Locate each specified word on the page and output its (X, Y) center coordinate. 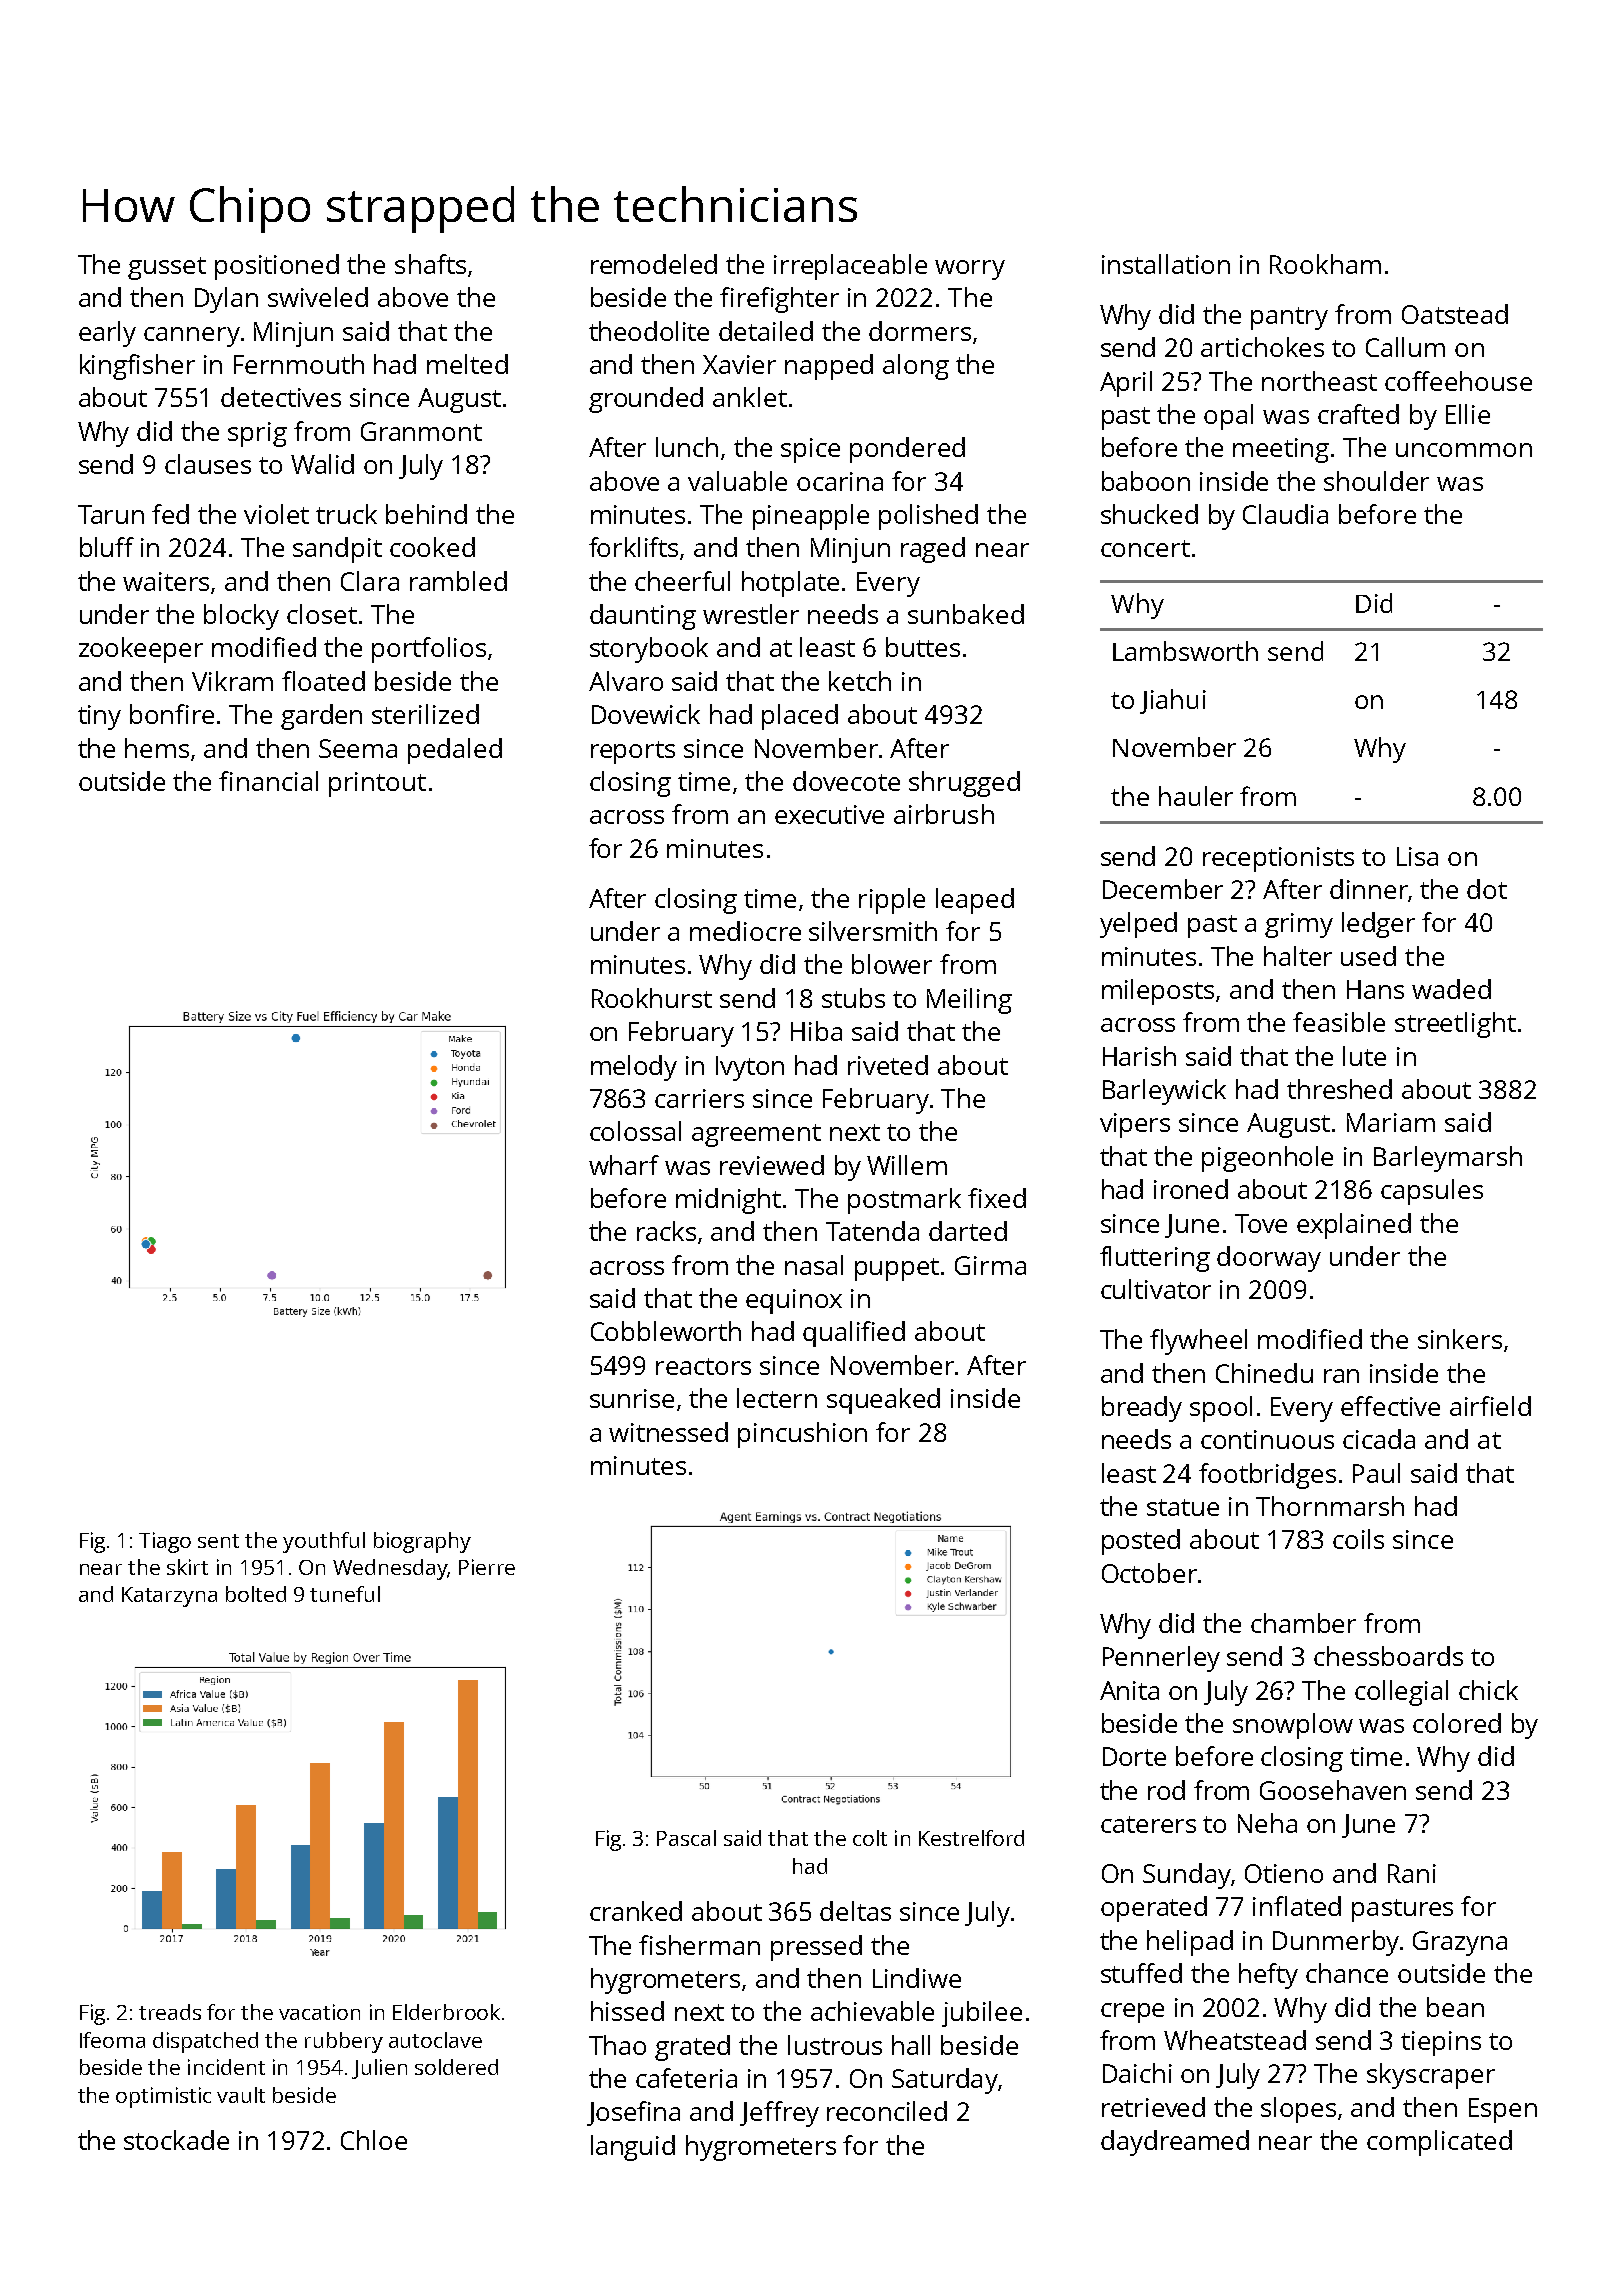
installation (1166, 264)
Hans (1375, 989)
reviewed (772, 1165)
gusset (167, 268)
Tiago (165, 1542)
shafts (430, 264)
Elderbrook (446, 2012)
